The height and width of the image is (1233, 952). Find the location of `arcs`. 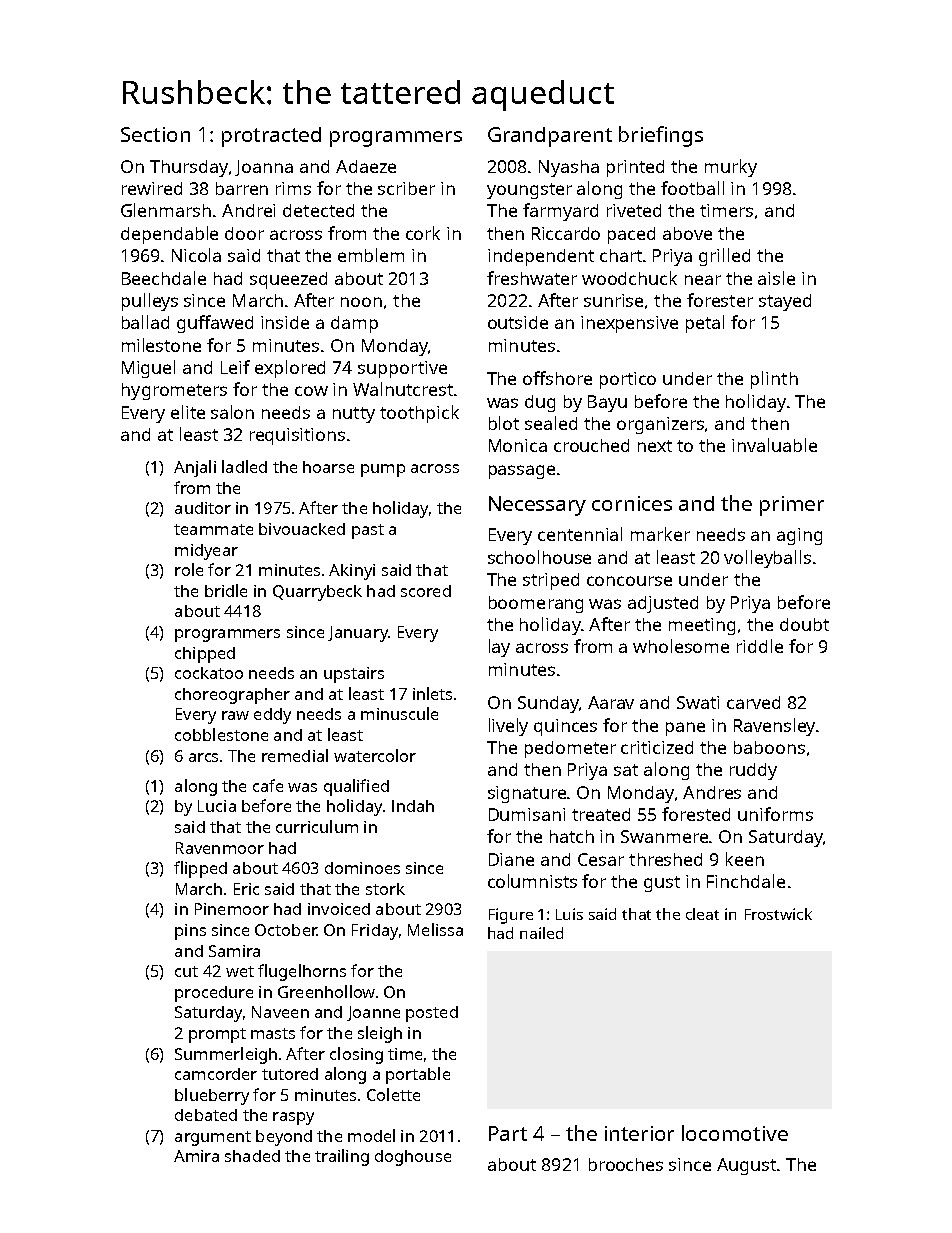

arcs is located at coordinates (203, 757).
